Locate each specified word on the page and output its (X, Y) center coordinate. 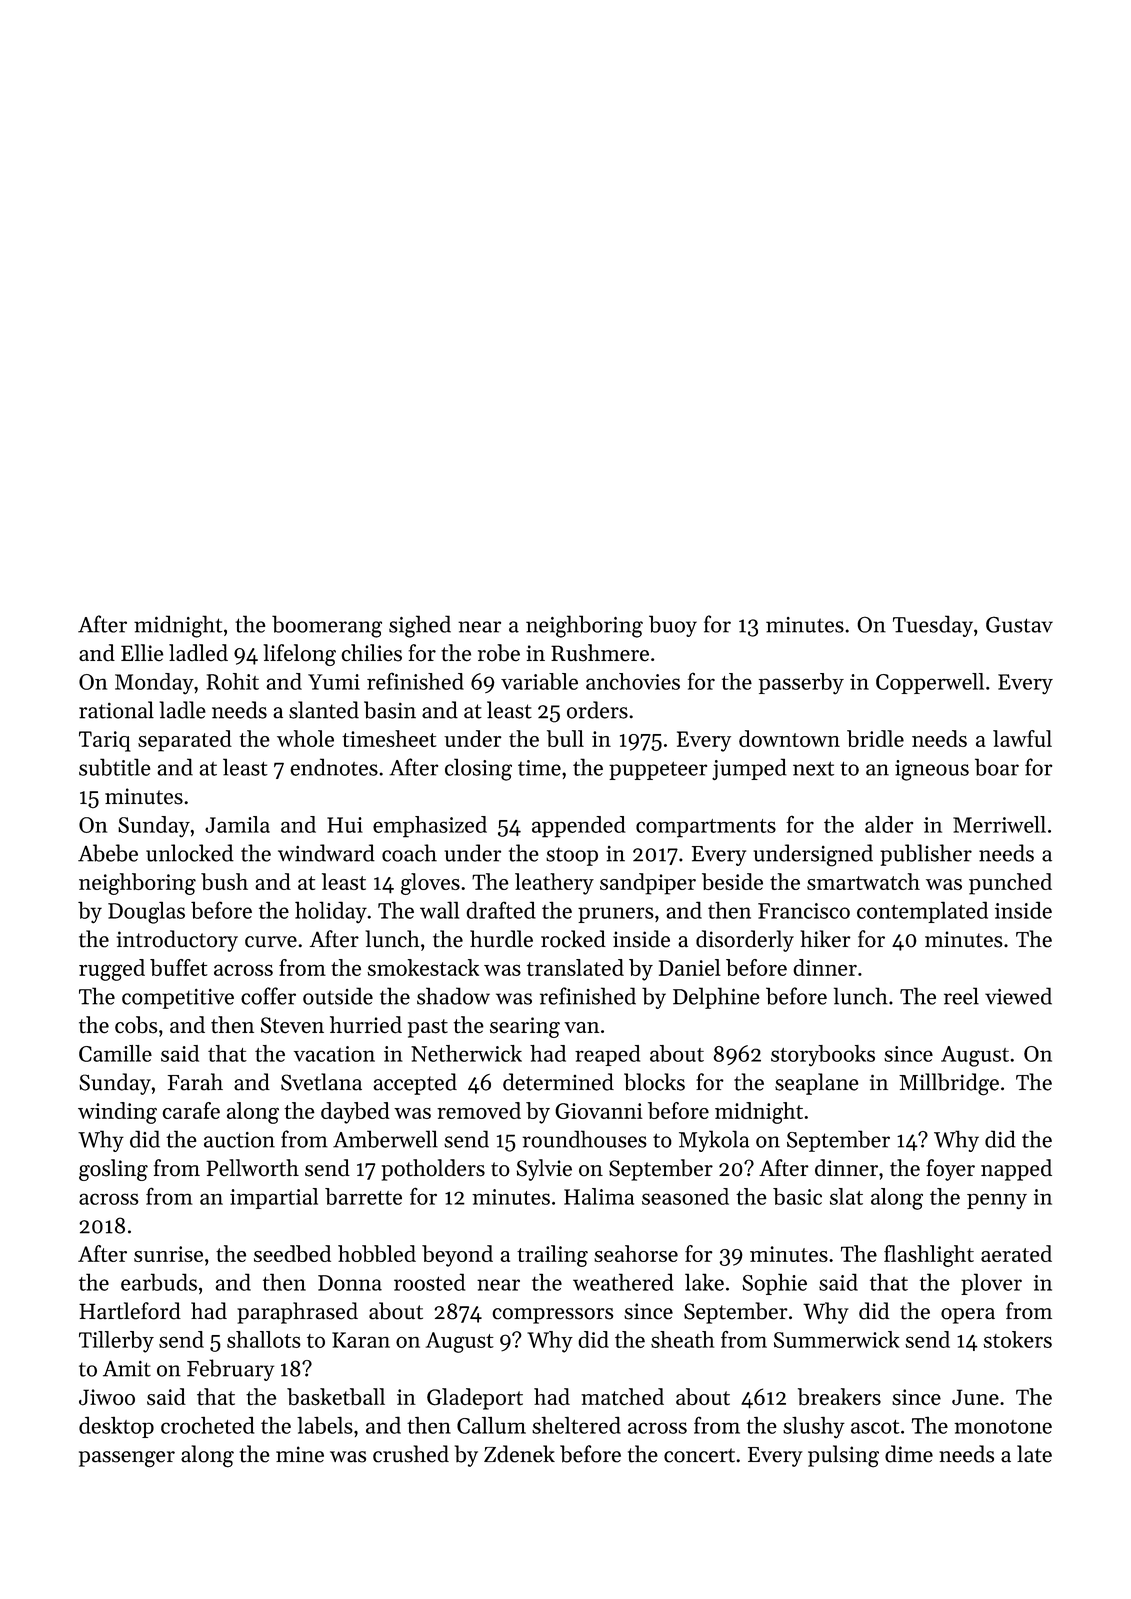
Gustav (1019, 624)
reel (961, 996)
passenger (127, 1459)
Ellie (142, 653)
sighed (420, 626)
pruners (616, 915)
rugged (112, 970)
